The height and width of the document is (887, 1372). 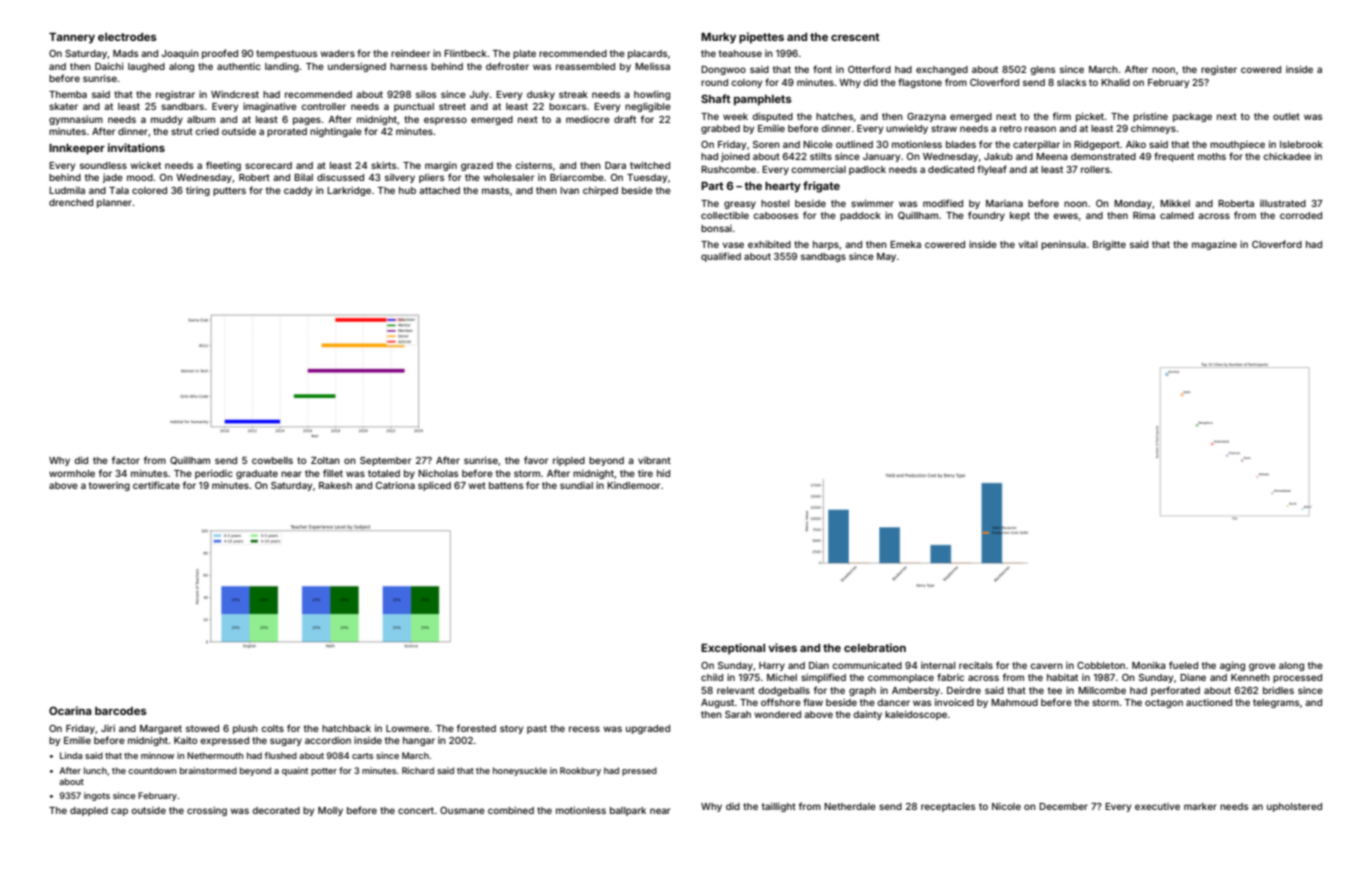 I want to click on Larkridge, so click(x=349, y=191).
